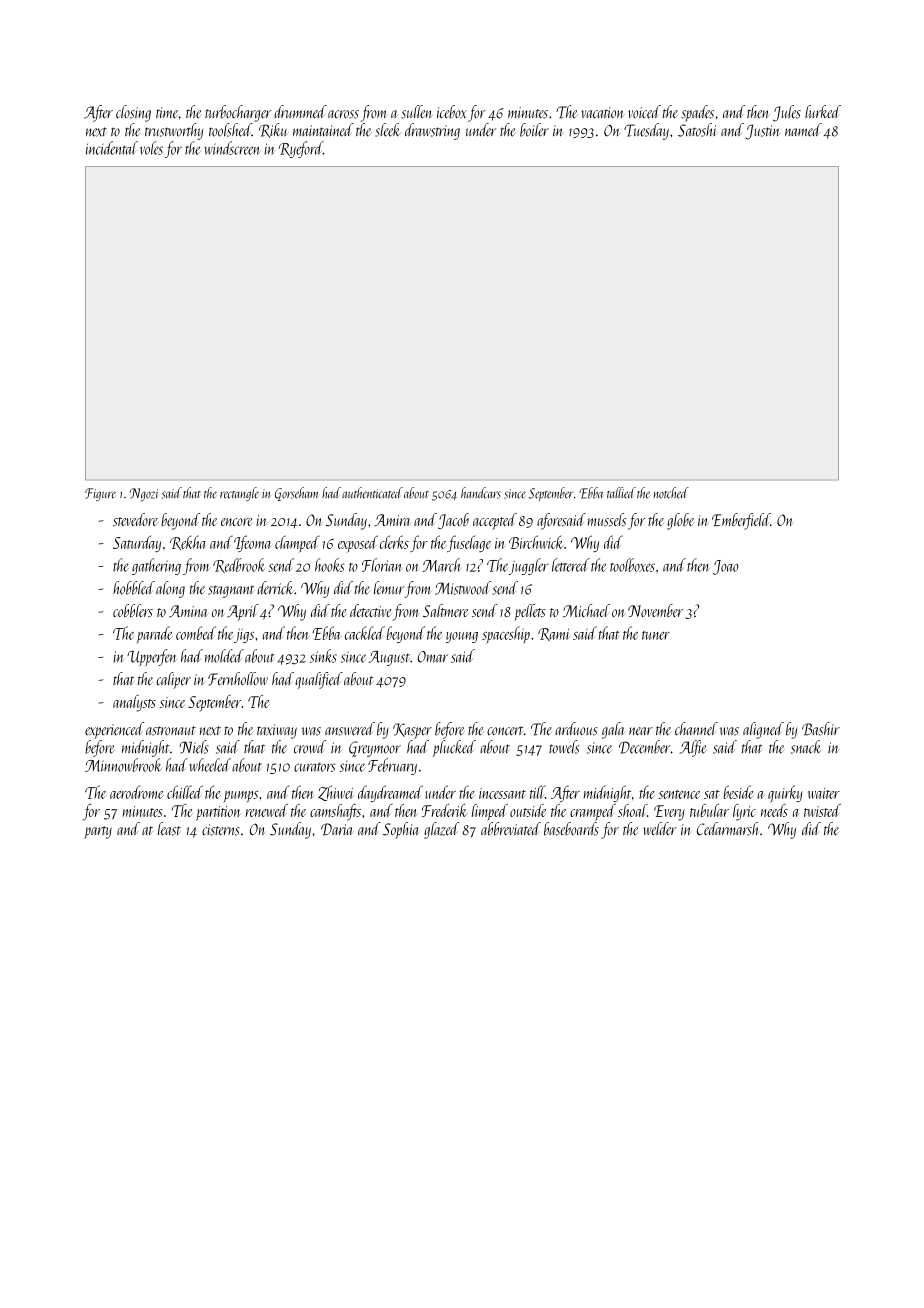 Image resolution: width=924 pixels, height=1308 pixels. Describe the element at coordinates (239, 494) in the page. I see `rectangle` at that location.
